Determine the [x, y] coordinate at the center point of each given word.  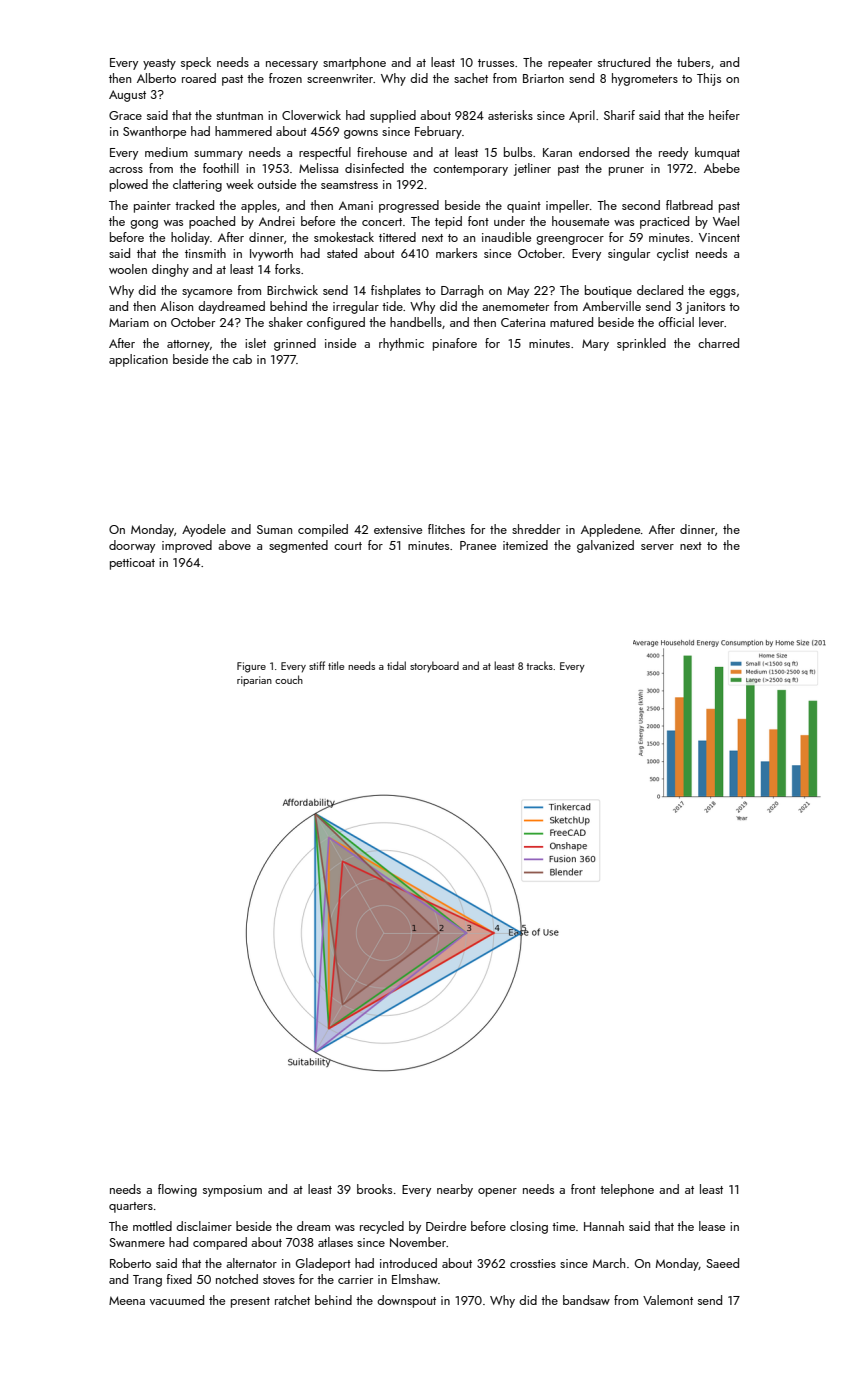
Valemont [668, 1300]
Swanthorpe [154, 132]
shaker [286, 322]
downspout [406, 1301]
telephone [627, 1190]
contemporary [470, 170]
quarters [131, 1207]
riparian [254, 681]
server [657, 547]
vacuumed [177, 1300]
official [676, 322]
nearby [455, 1190]
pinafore [455, 344]
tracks [539, 665]
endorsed [604, 152]
